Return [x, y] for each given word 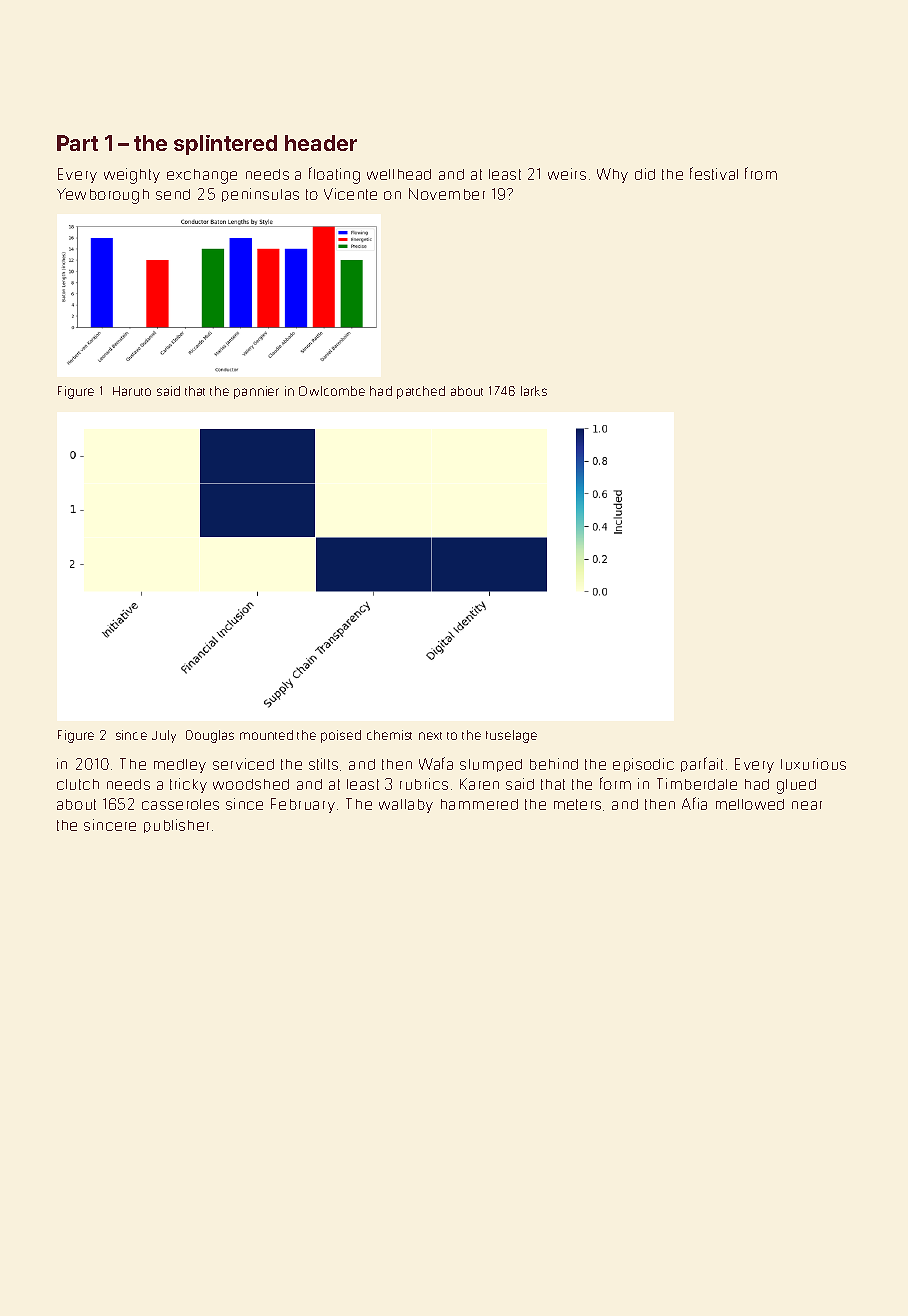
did [645, 174]
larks [534, 391]
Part [77, 143]
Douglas [210, 736]
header [321, 143]
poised [341, 736]
